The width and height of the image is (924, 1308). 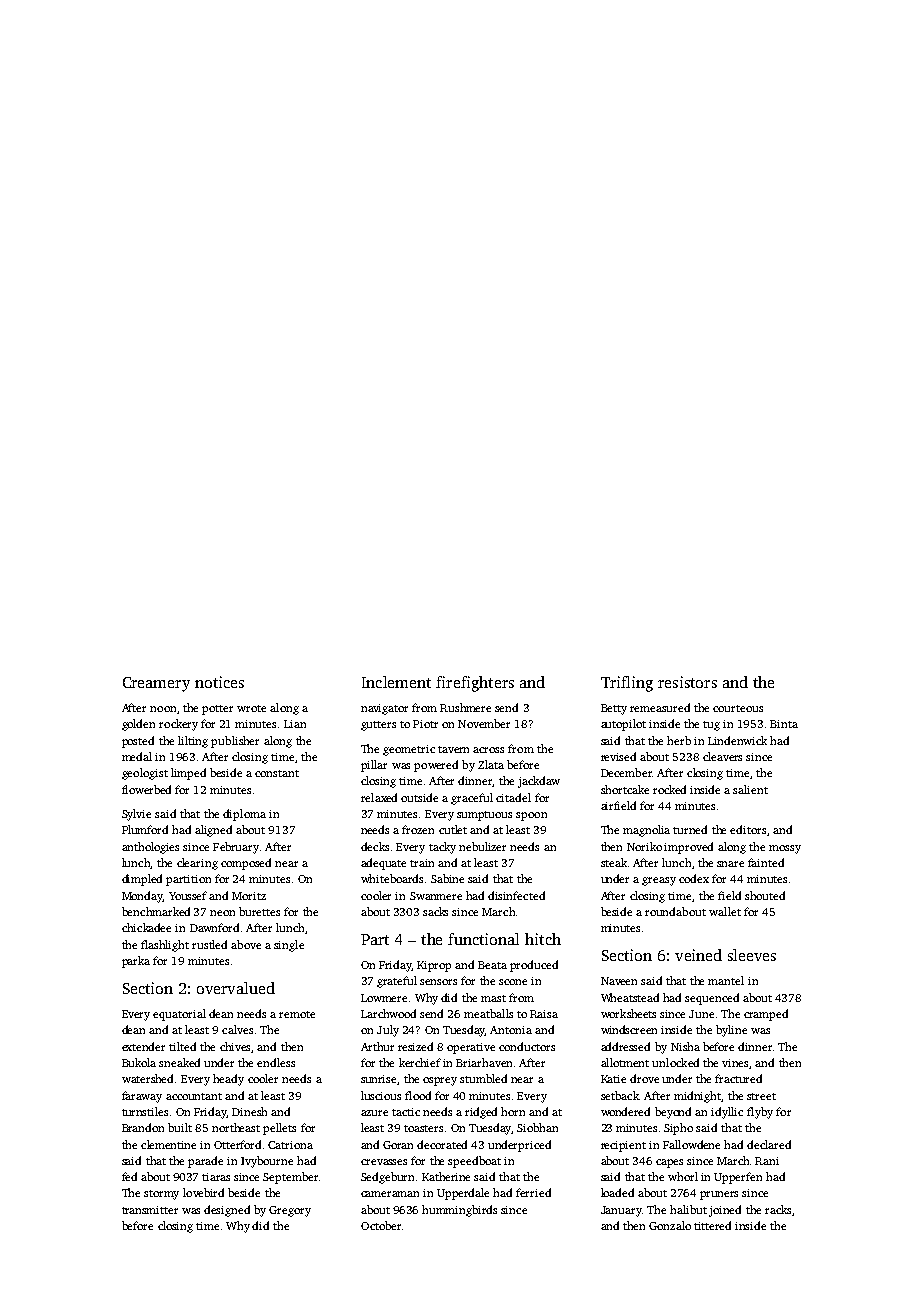 I want to click on graceful, so click(x=472, y=799).
